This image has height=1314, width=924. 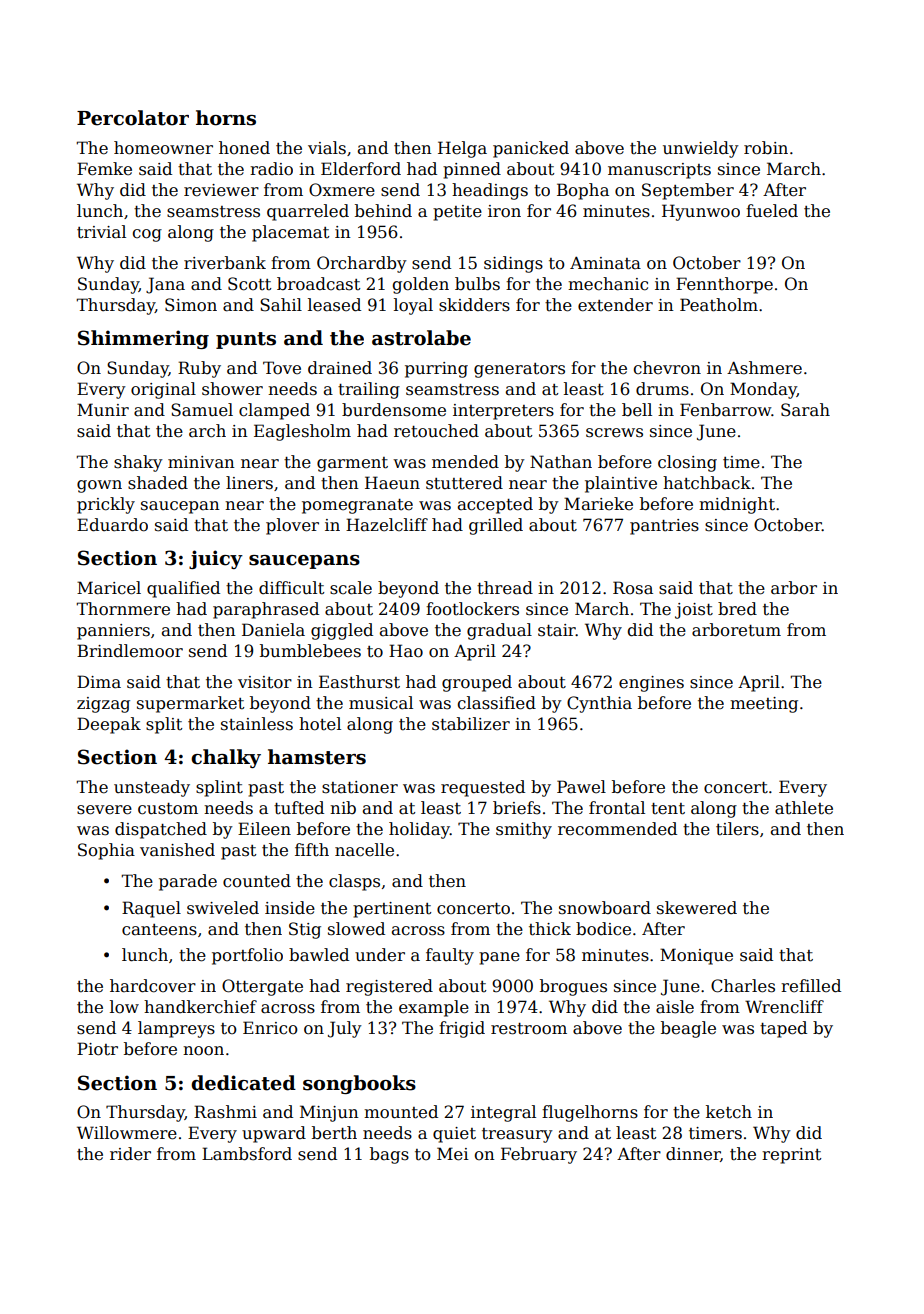 I want to click on Dima, so click(x=99, y=682).
